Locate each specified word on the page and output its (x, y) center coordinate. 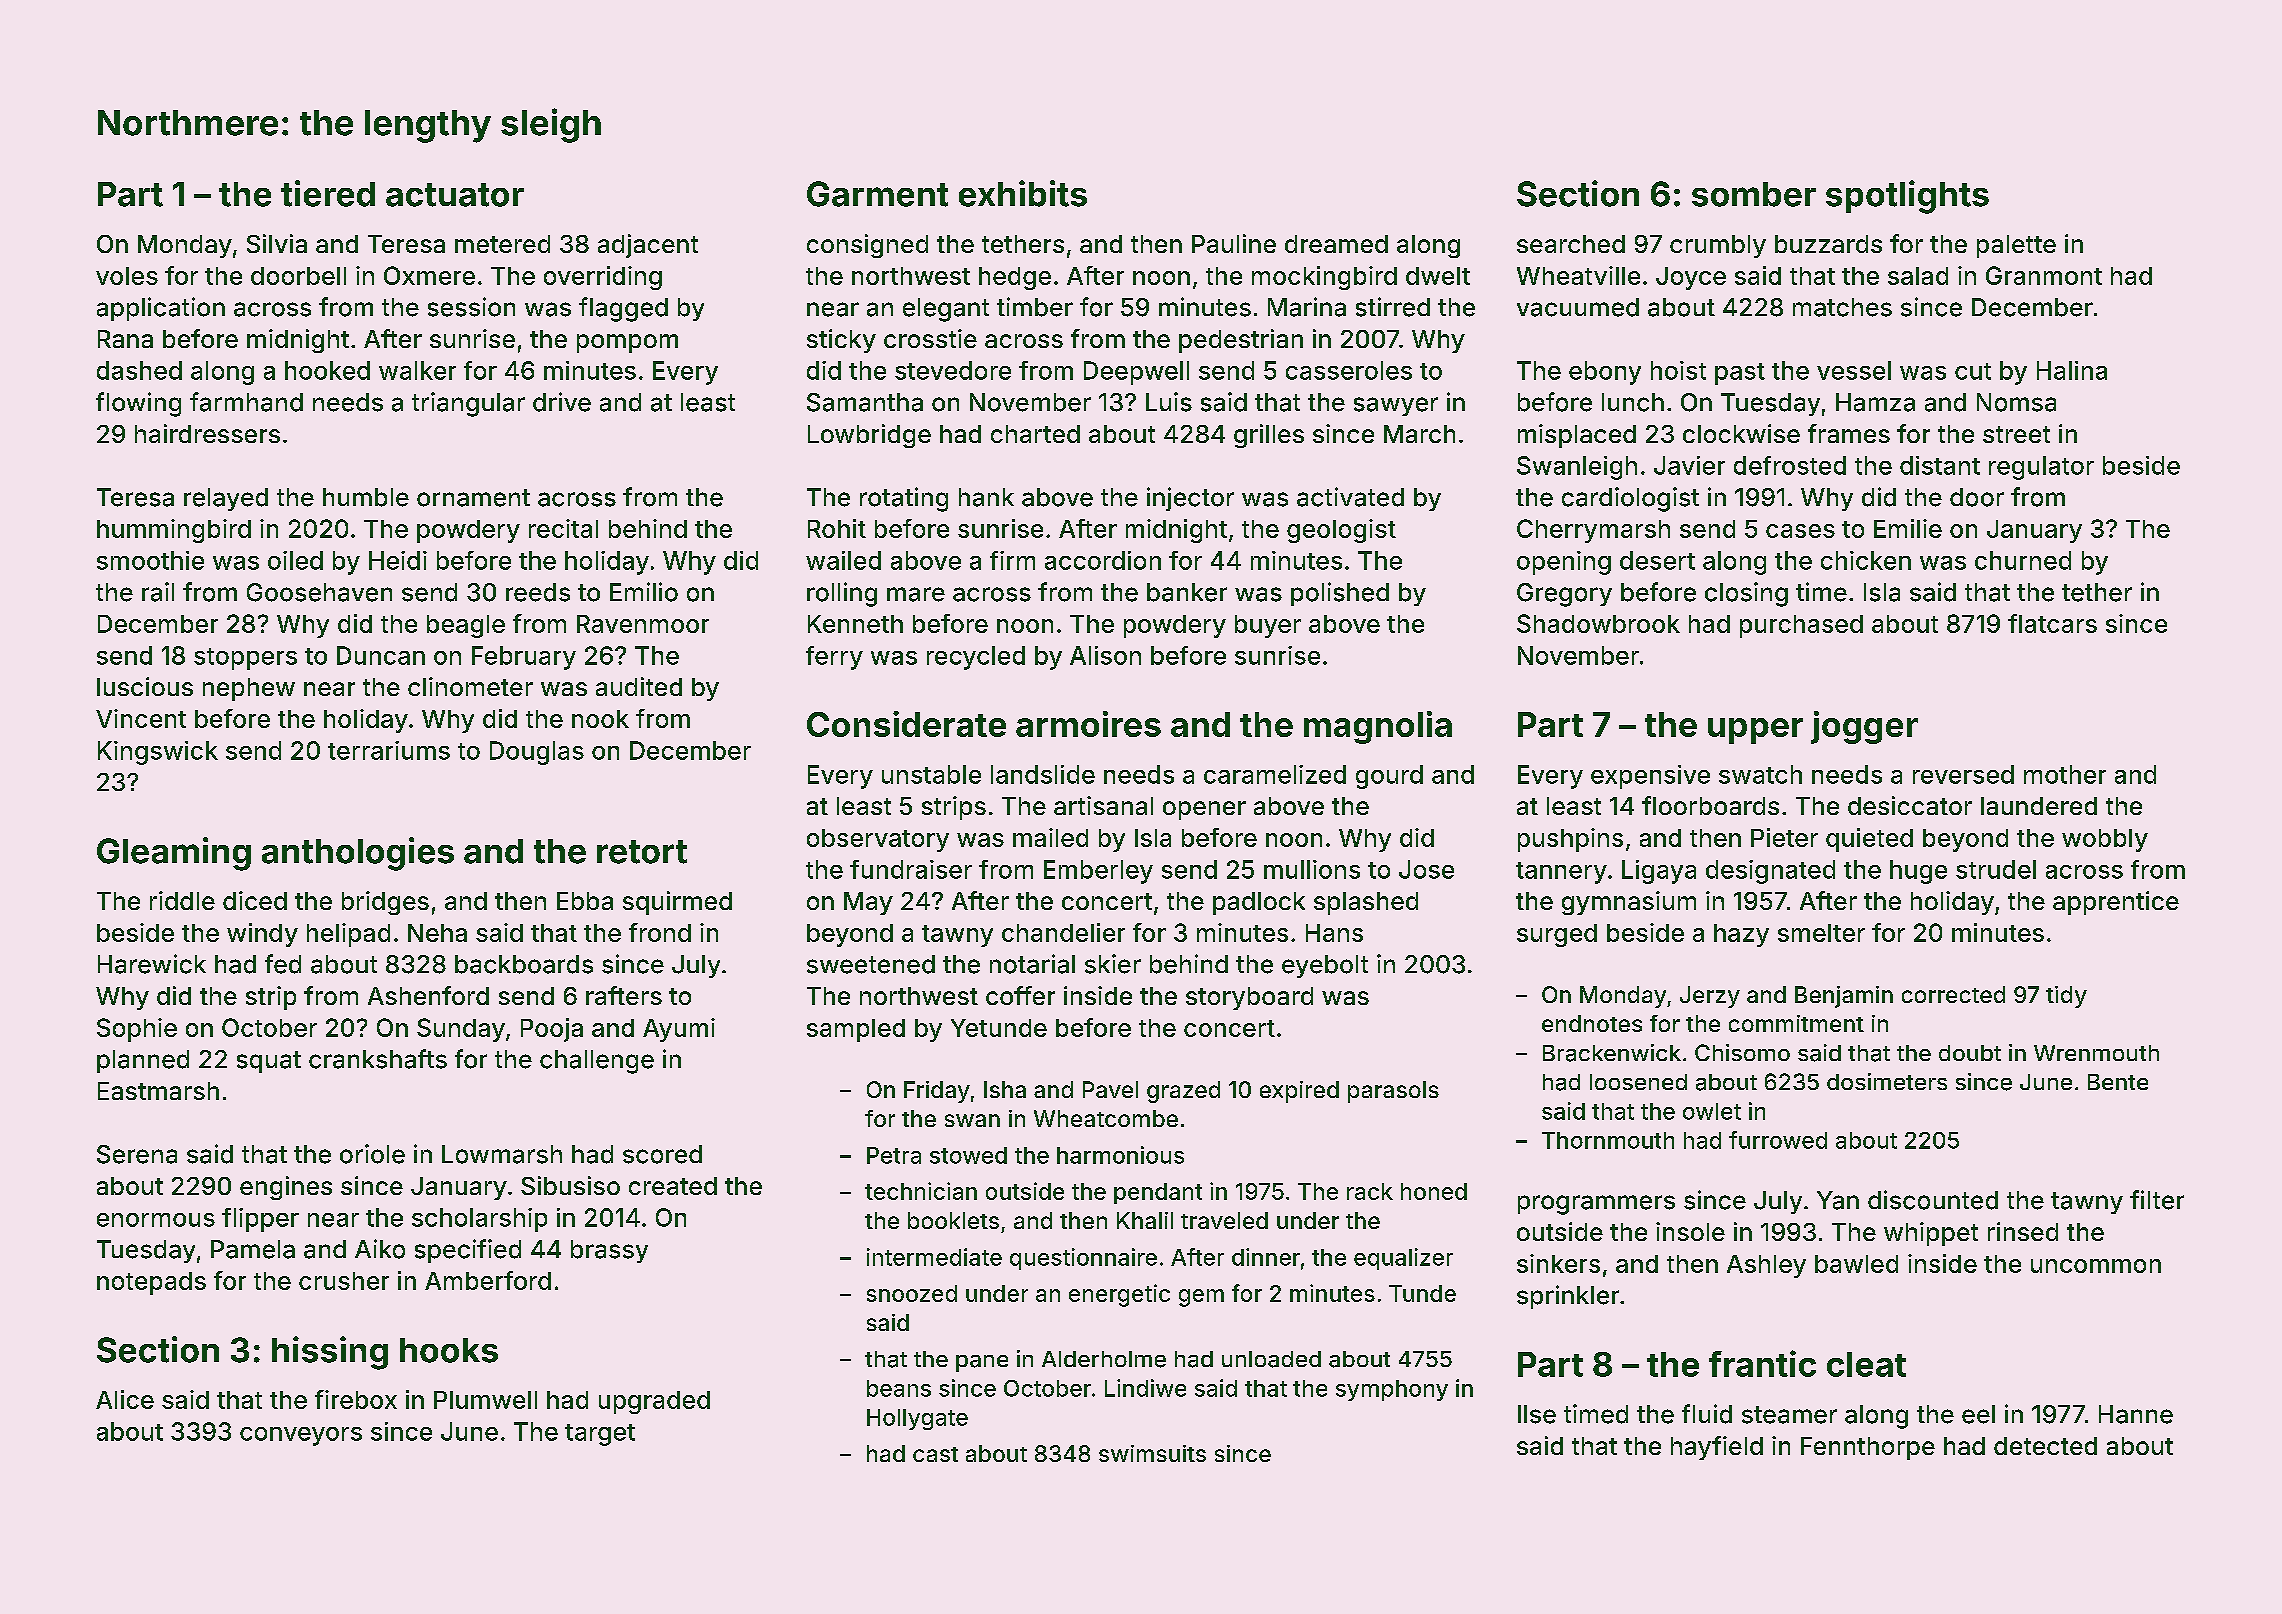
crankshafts (378, 1059)
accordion (1103, 560)
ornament (473, 498)
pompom (627, 343)
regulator (2041, 468)
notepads (151, 1283)
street (2016, 434)
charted (1035, 434)
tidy (2066, 997)
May (868, 903)
